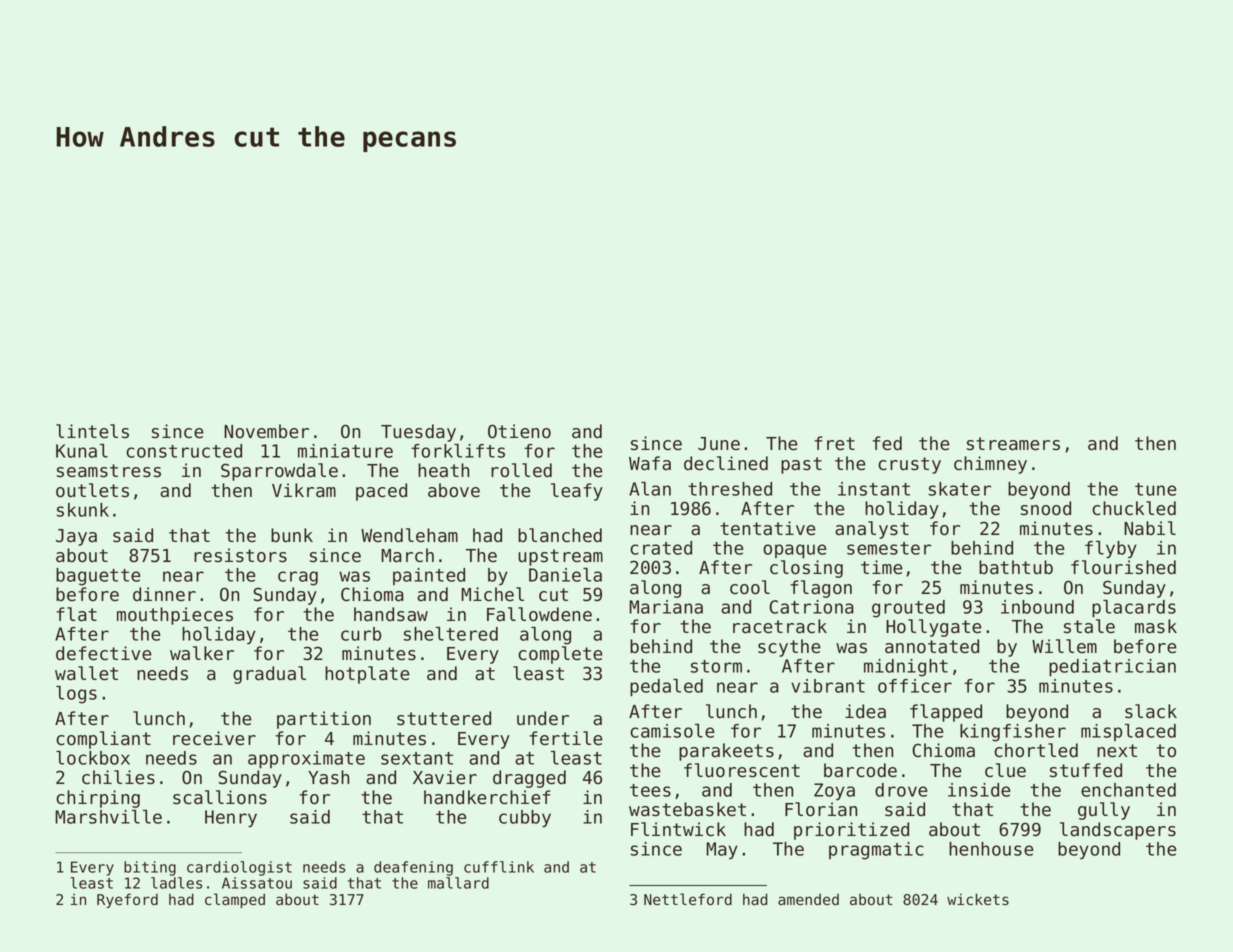 This screenshot has height=952, width=1233. I want to click on clamped, so click(235, 900).
